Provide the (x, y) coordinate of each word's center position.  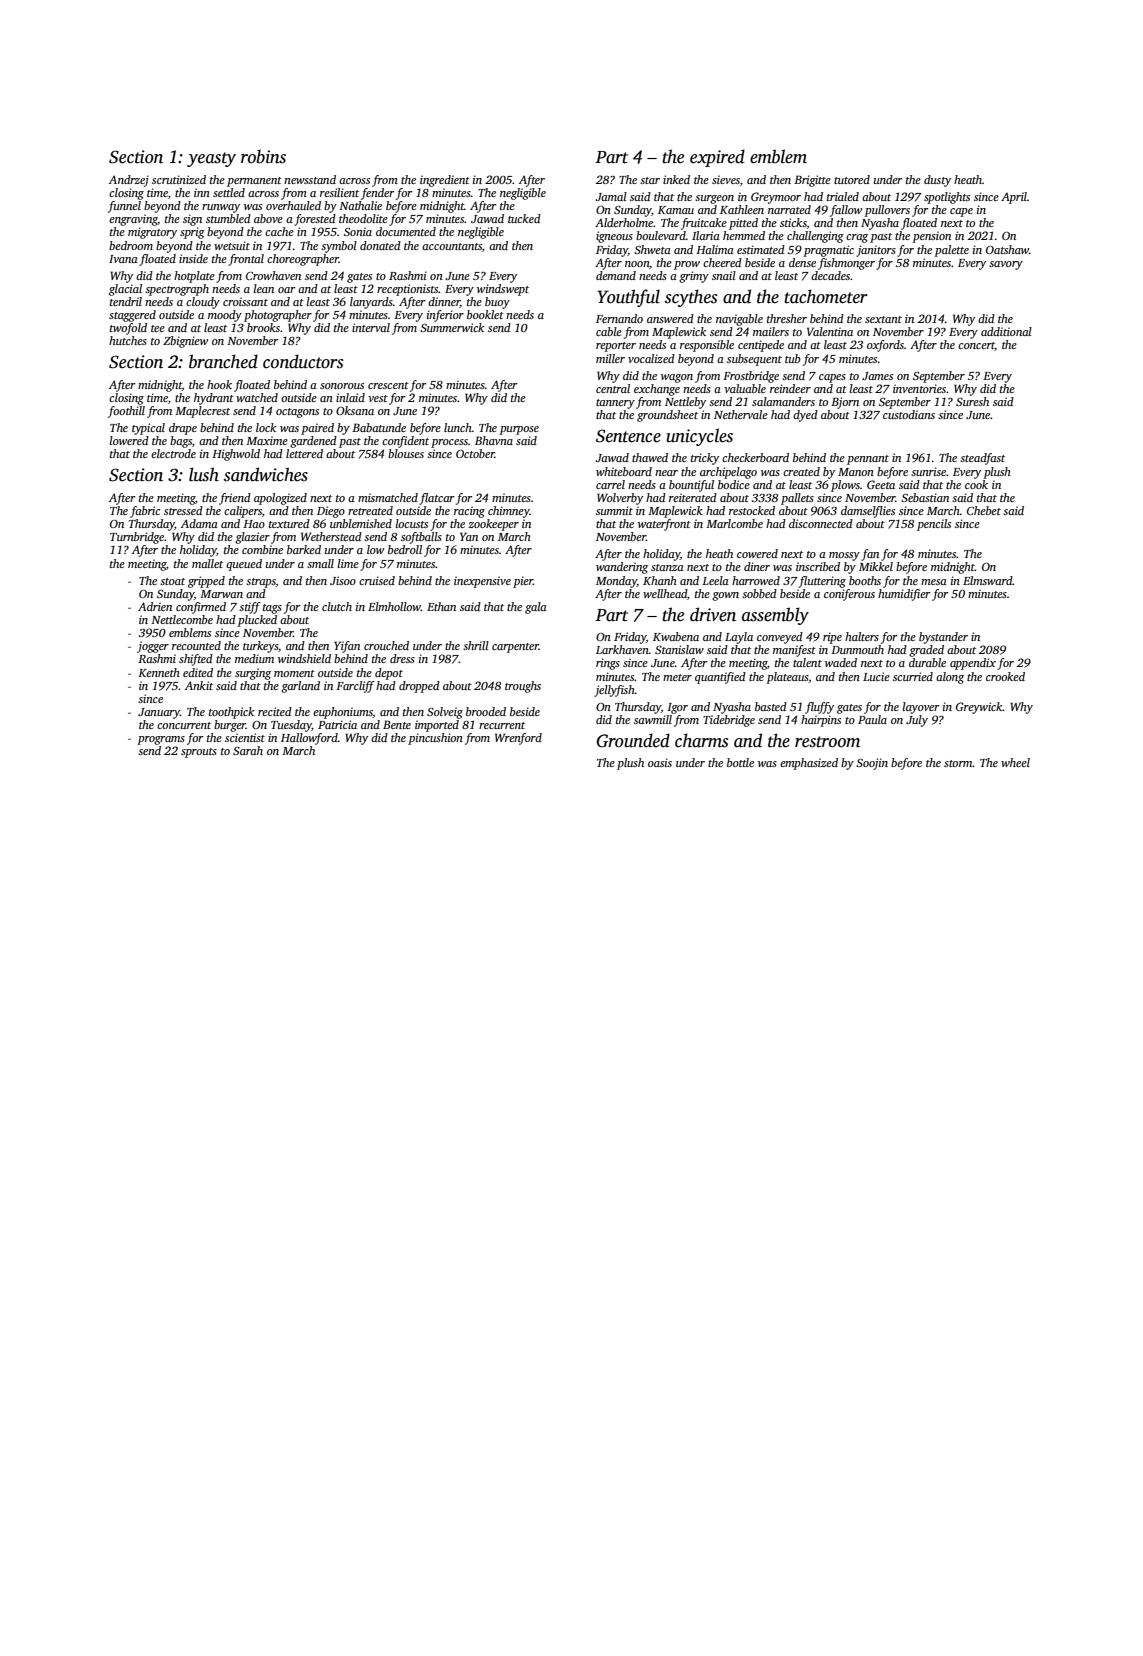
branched (223, 361)
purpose (519, 430)
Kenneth (159, 672)
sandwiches (266, 474)
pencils (934, 525)
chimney (509, 512)
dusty (937, 181)
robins (263, 156)
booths (865, 580)
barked (304, 549)
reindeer (790, 388)
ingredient (445, 181)
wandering (622, 568)
